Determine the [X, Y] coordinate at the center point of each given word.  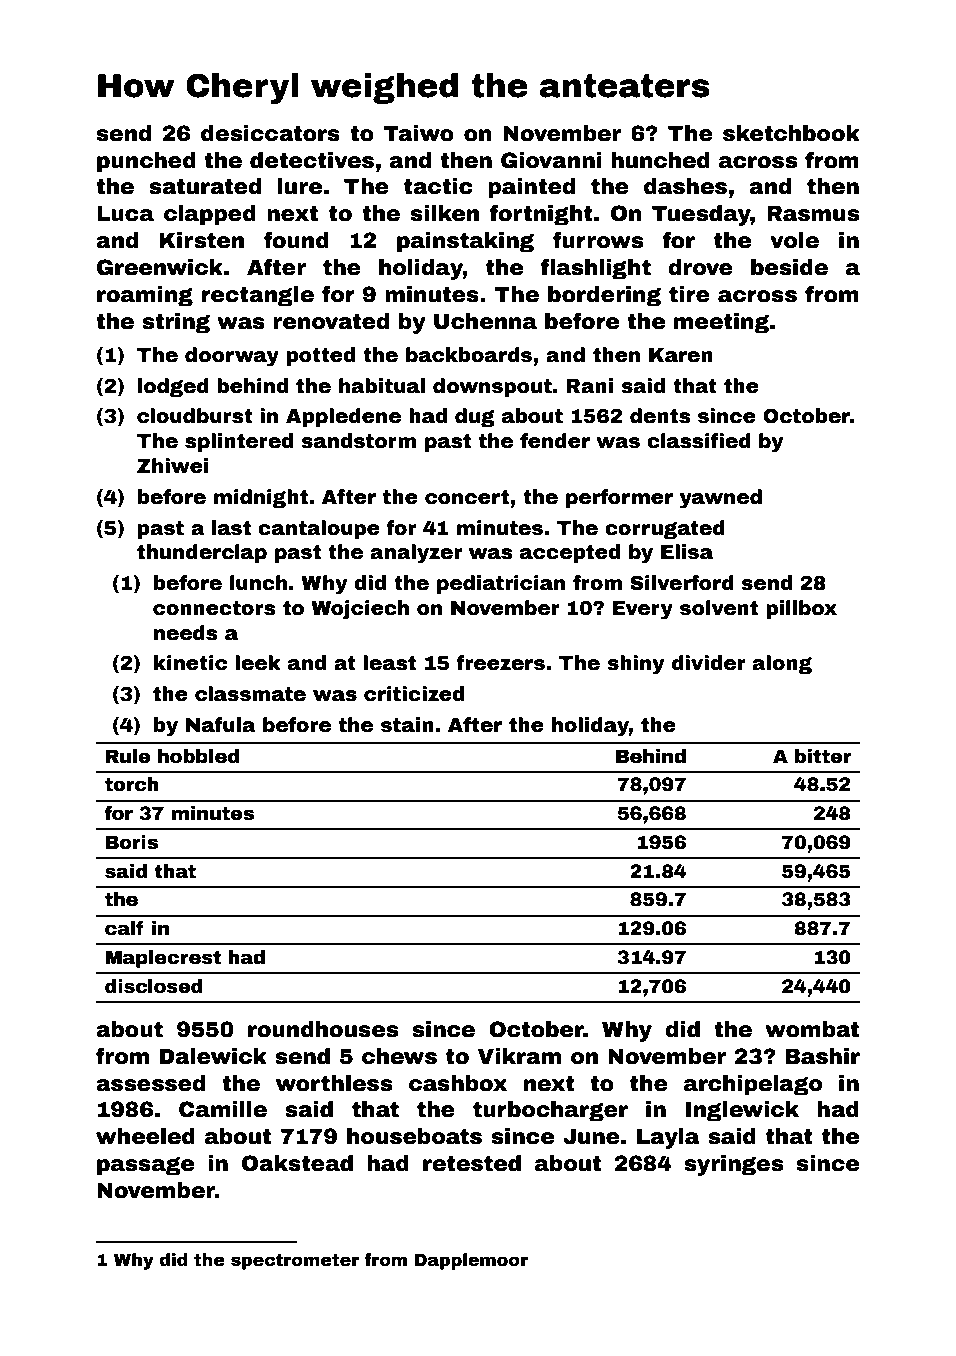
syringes [734, 1165]
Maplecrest [163, 959]
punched [146, 162]
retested [472, 1163]
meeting [721, 323]
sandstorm [358, 441]
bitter [823, 756]
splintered [239, 442]
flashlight [595, 269]
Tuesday [701, 215]
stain [407, 725]
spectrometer [295, 1262]
